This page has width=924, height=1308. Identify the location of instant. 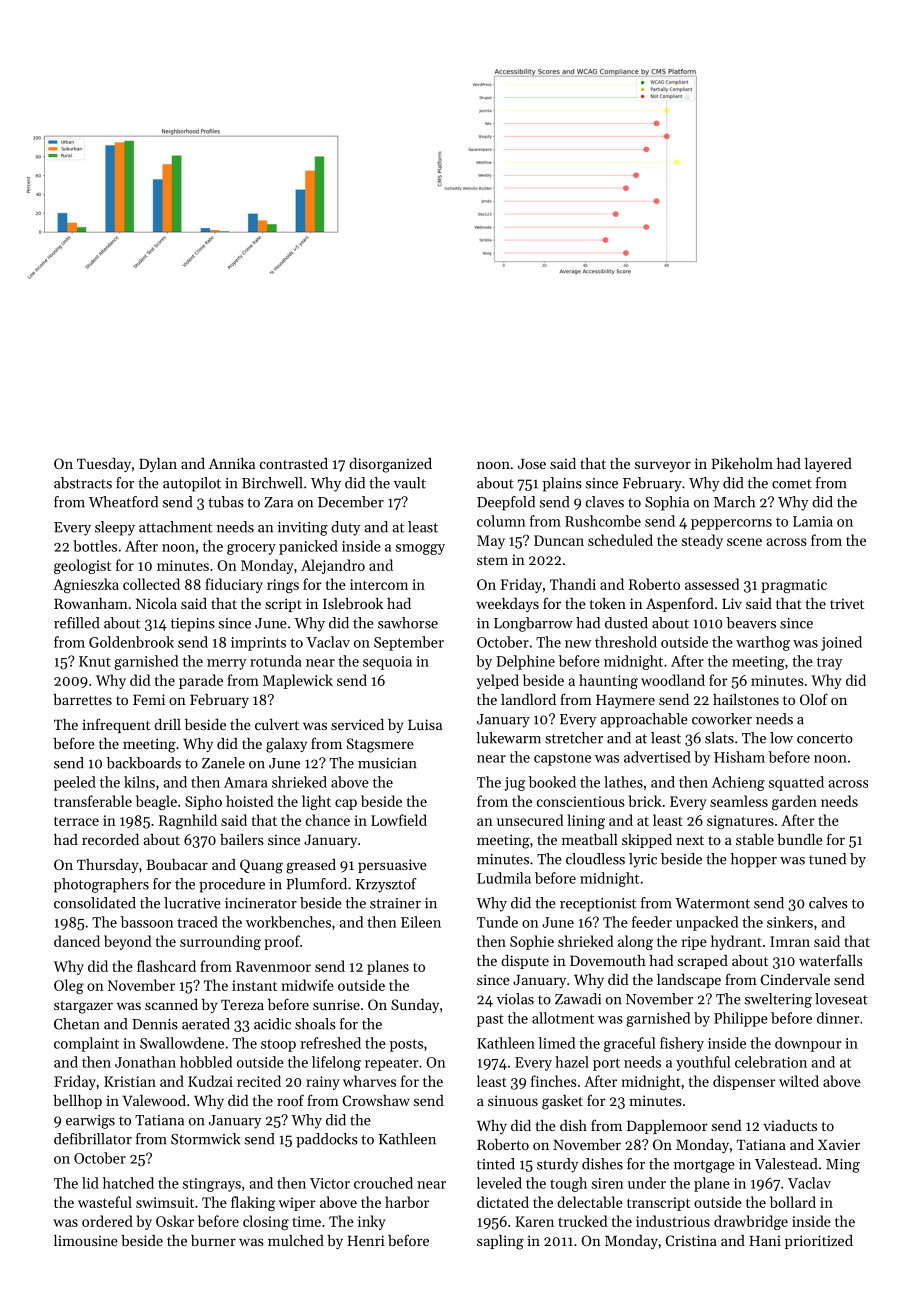
(254, 985).
